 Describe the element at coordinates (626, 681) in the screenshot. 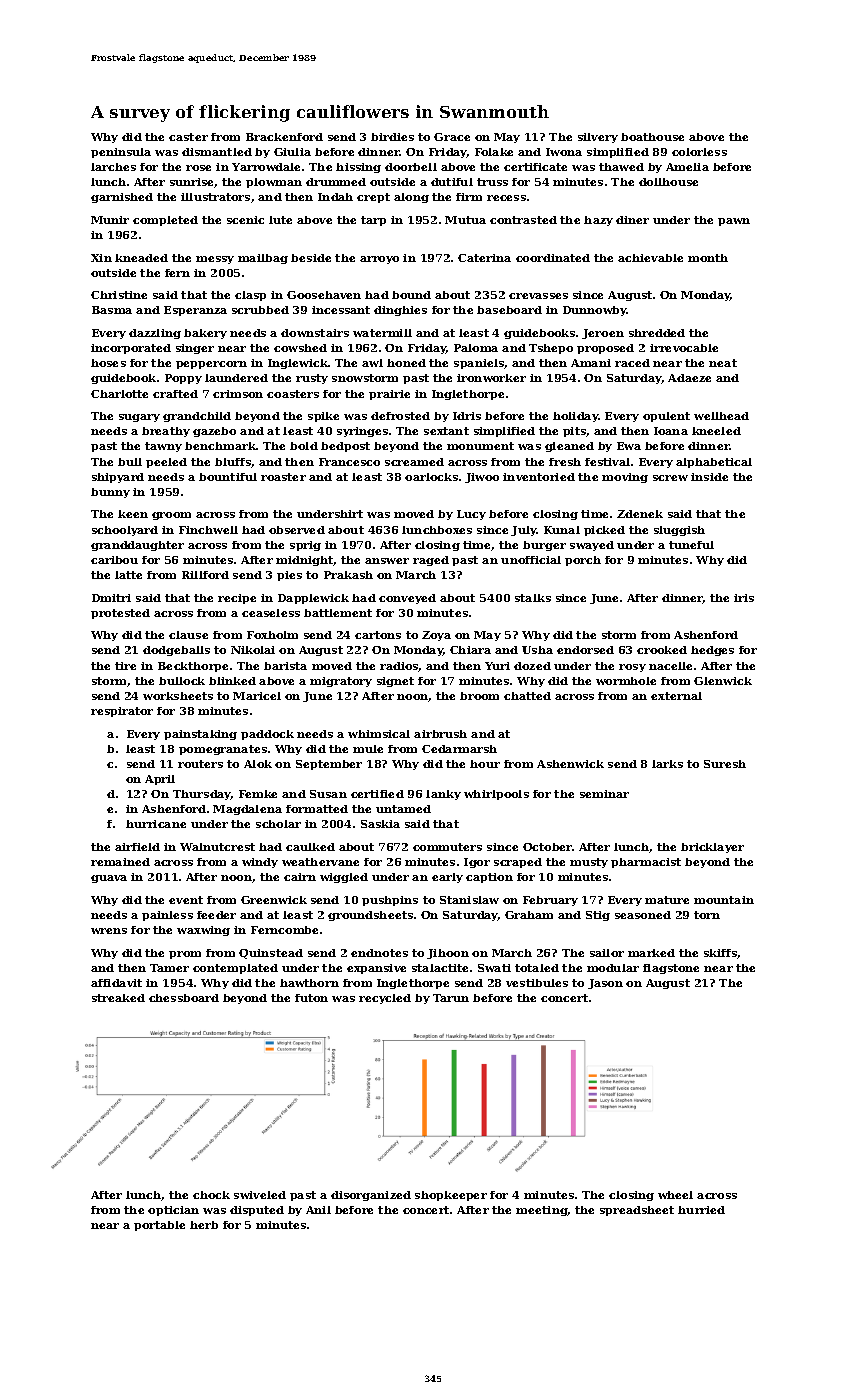

I see `wormhole` at that location.
